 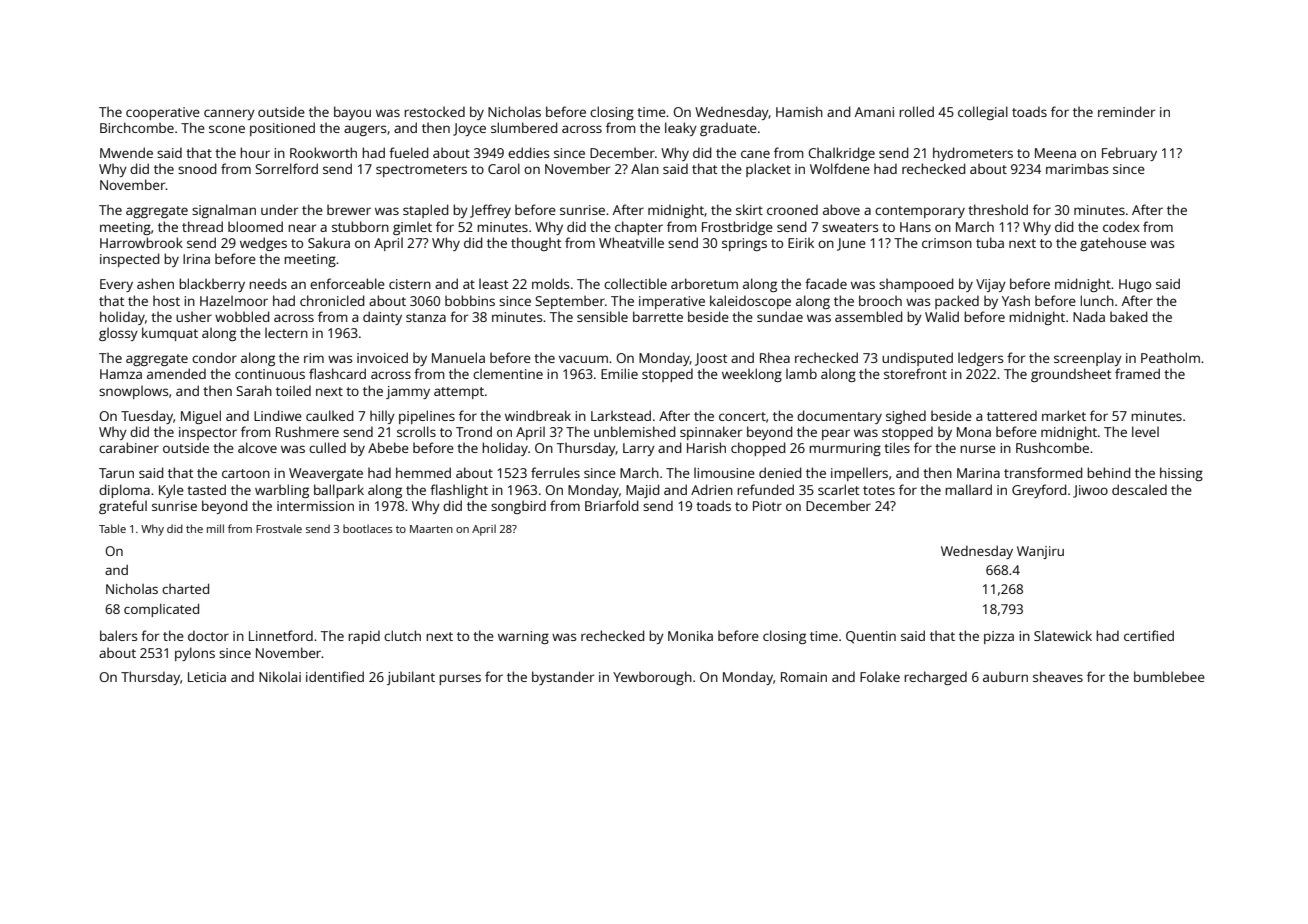 What do you see at coordinates (352, 113) in the document?
I see `bayou` at bounding box center [352, 113].
